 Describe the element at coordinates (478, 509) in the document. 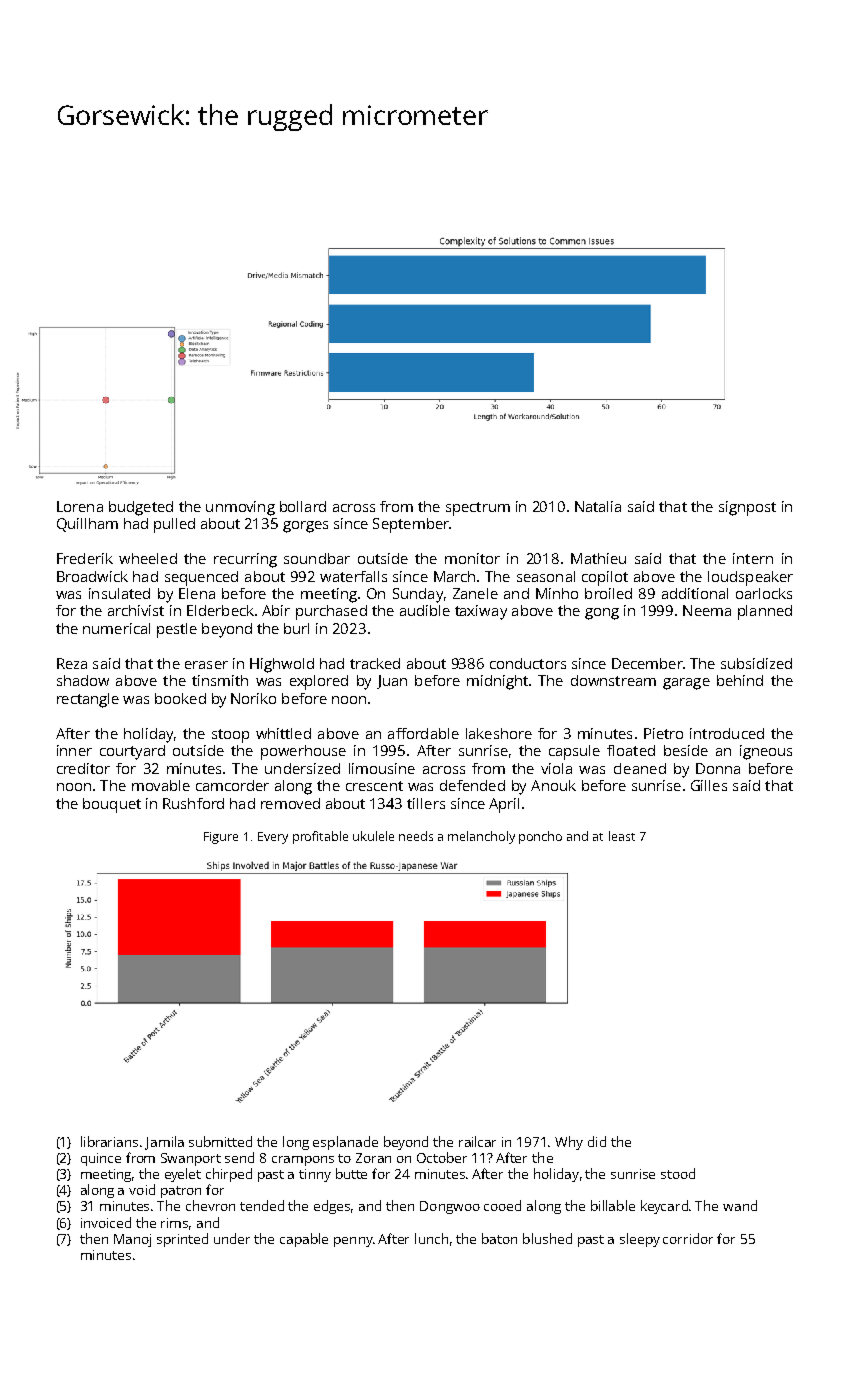

I see `spectrum` at that location.
